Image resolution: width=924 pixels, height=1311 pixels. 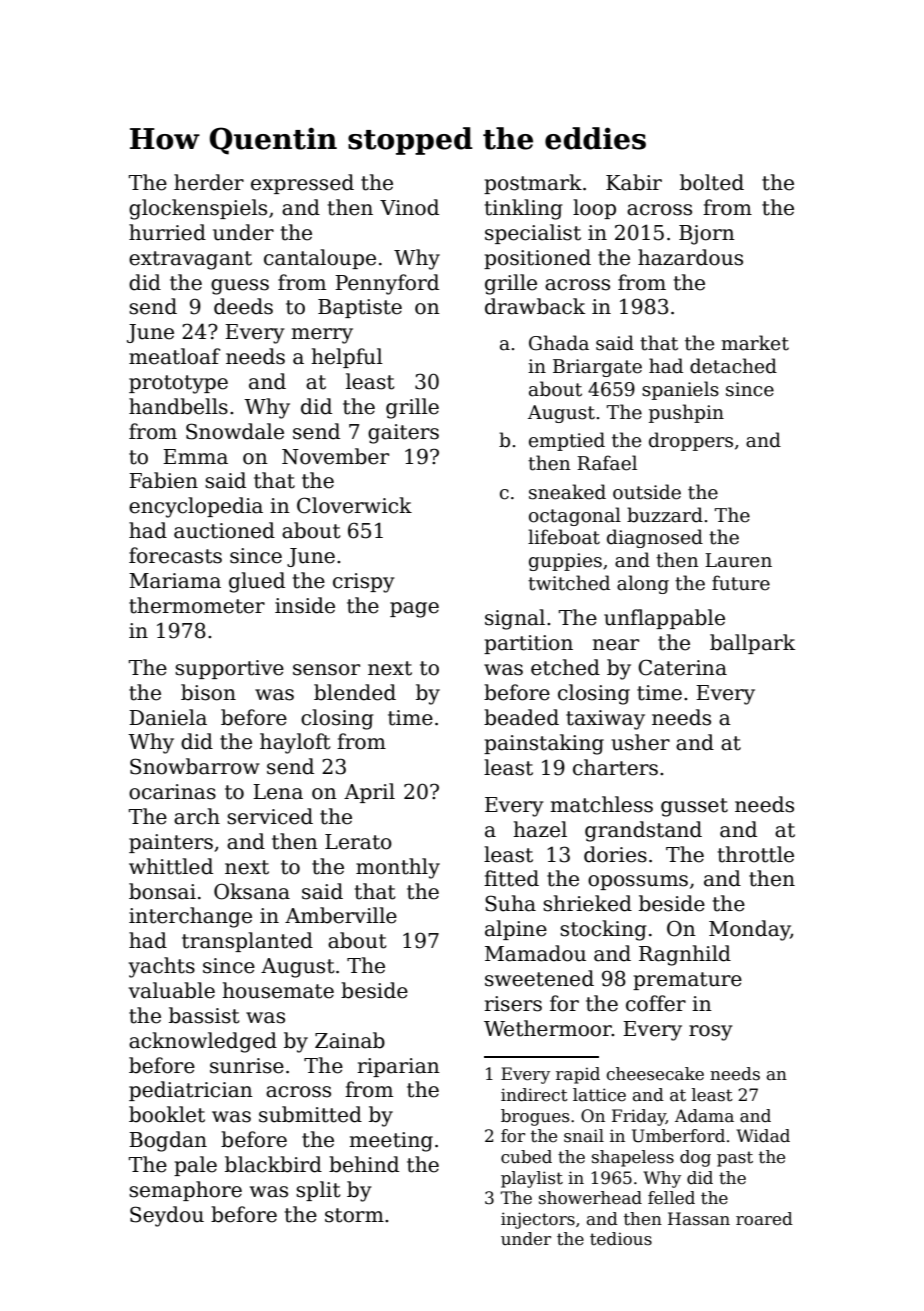 What do you see at coordinates (738, 560) in the document?
I see `Lauren` at bounding box center [738, 560].
